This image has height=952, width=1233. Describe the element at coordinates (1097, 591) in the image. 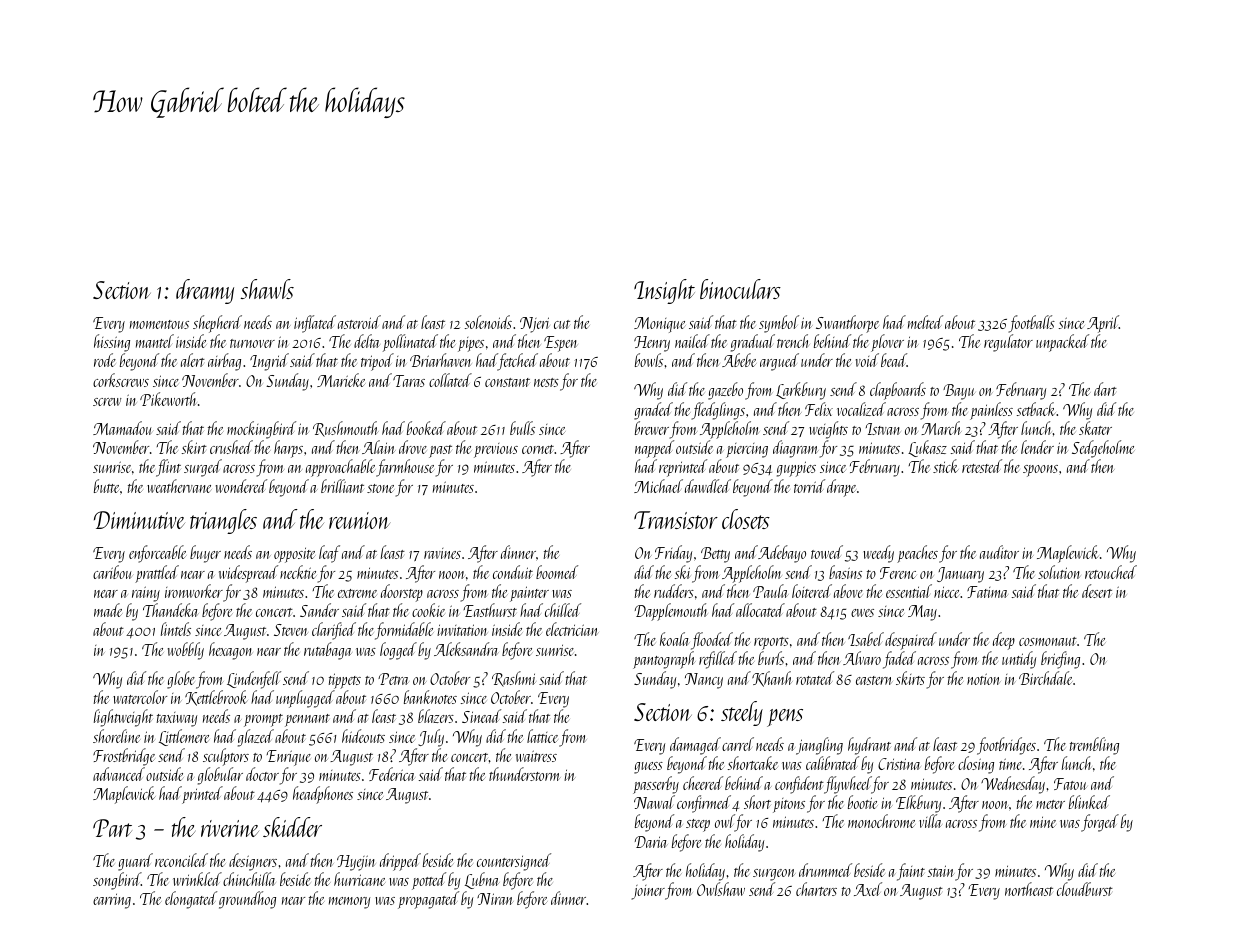

I see `desert` at that location.
